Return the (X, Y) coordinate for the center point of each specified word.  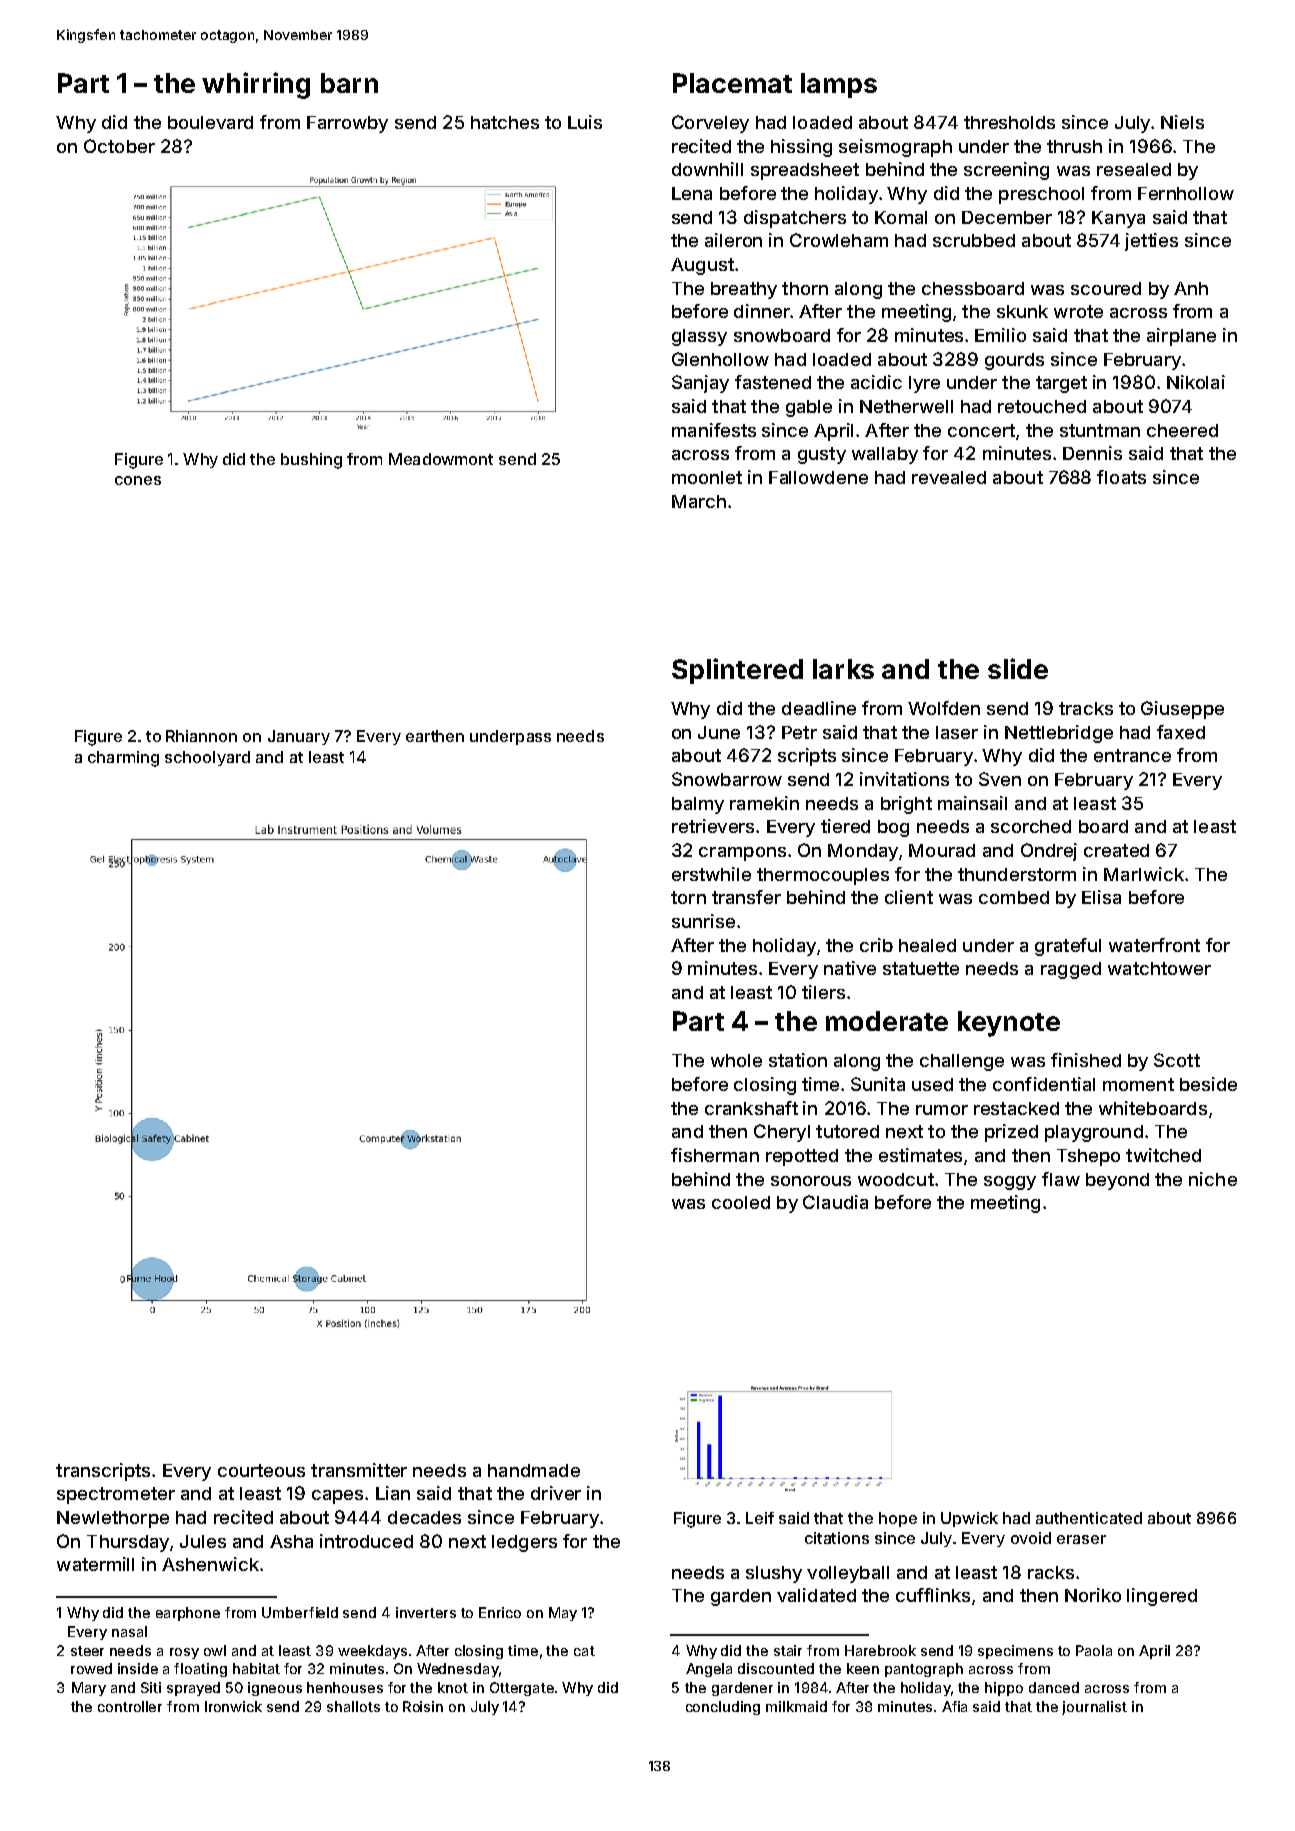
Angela (709, 1670)
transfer (746, 897)
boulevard (210, 122)
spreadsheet (805, 171)
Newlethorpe (113, 1519)
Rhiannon (201, 736)
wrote (1078, 311)
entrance (1132, 755)
